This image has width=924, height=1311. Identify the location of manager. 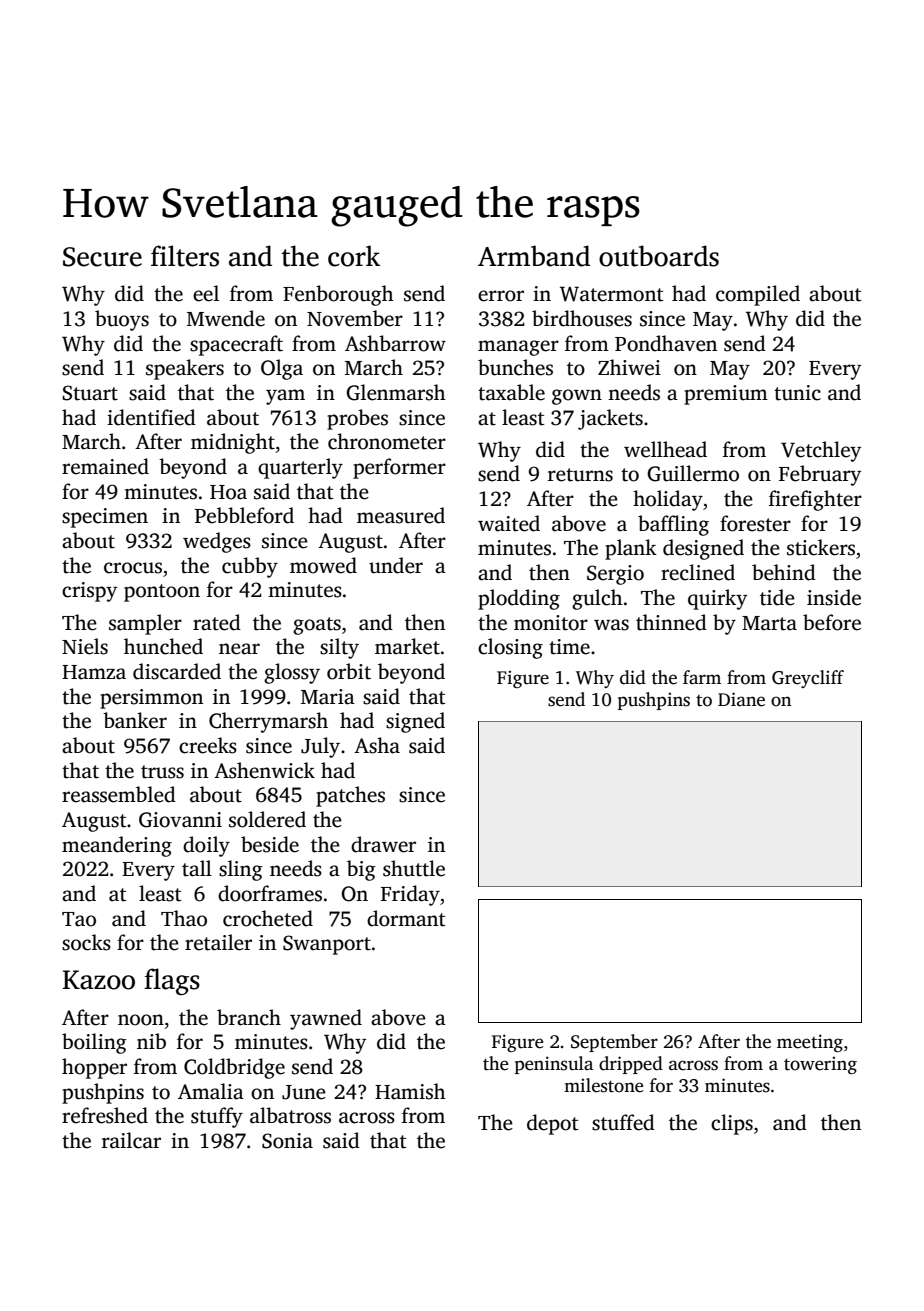
(518, 348).
